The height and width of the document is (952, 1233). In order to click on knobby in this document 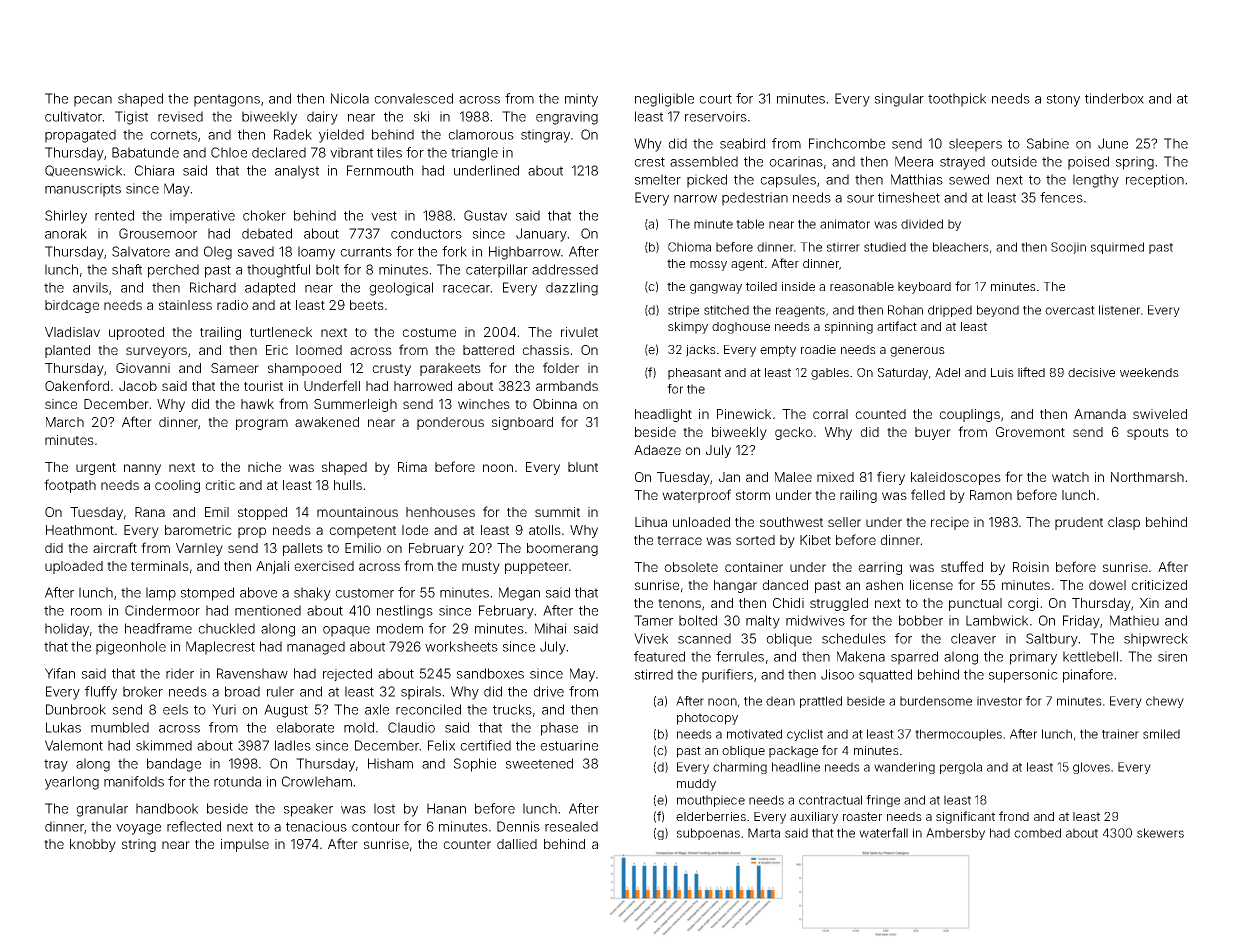, I will do `click(93, 845)`.
